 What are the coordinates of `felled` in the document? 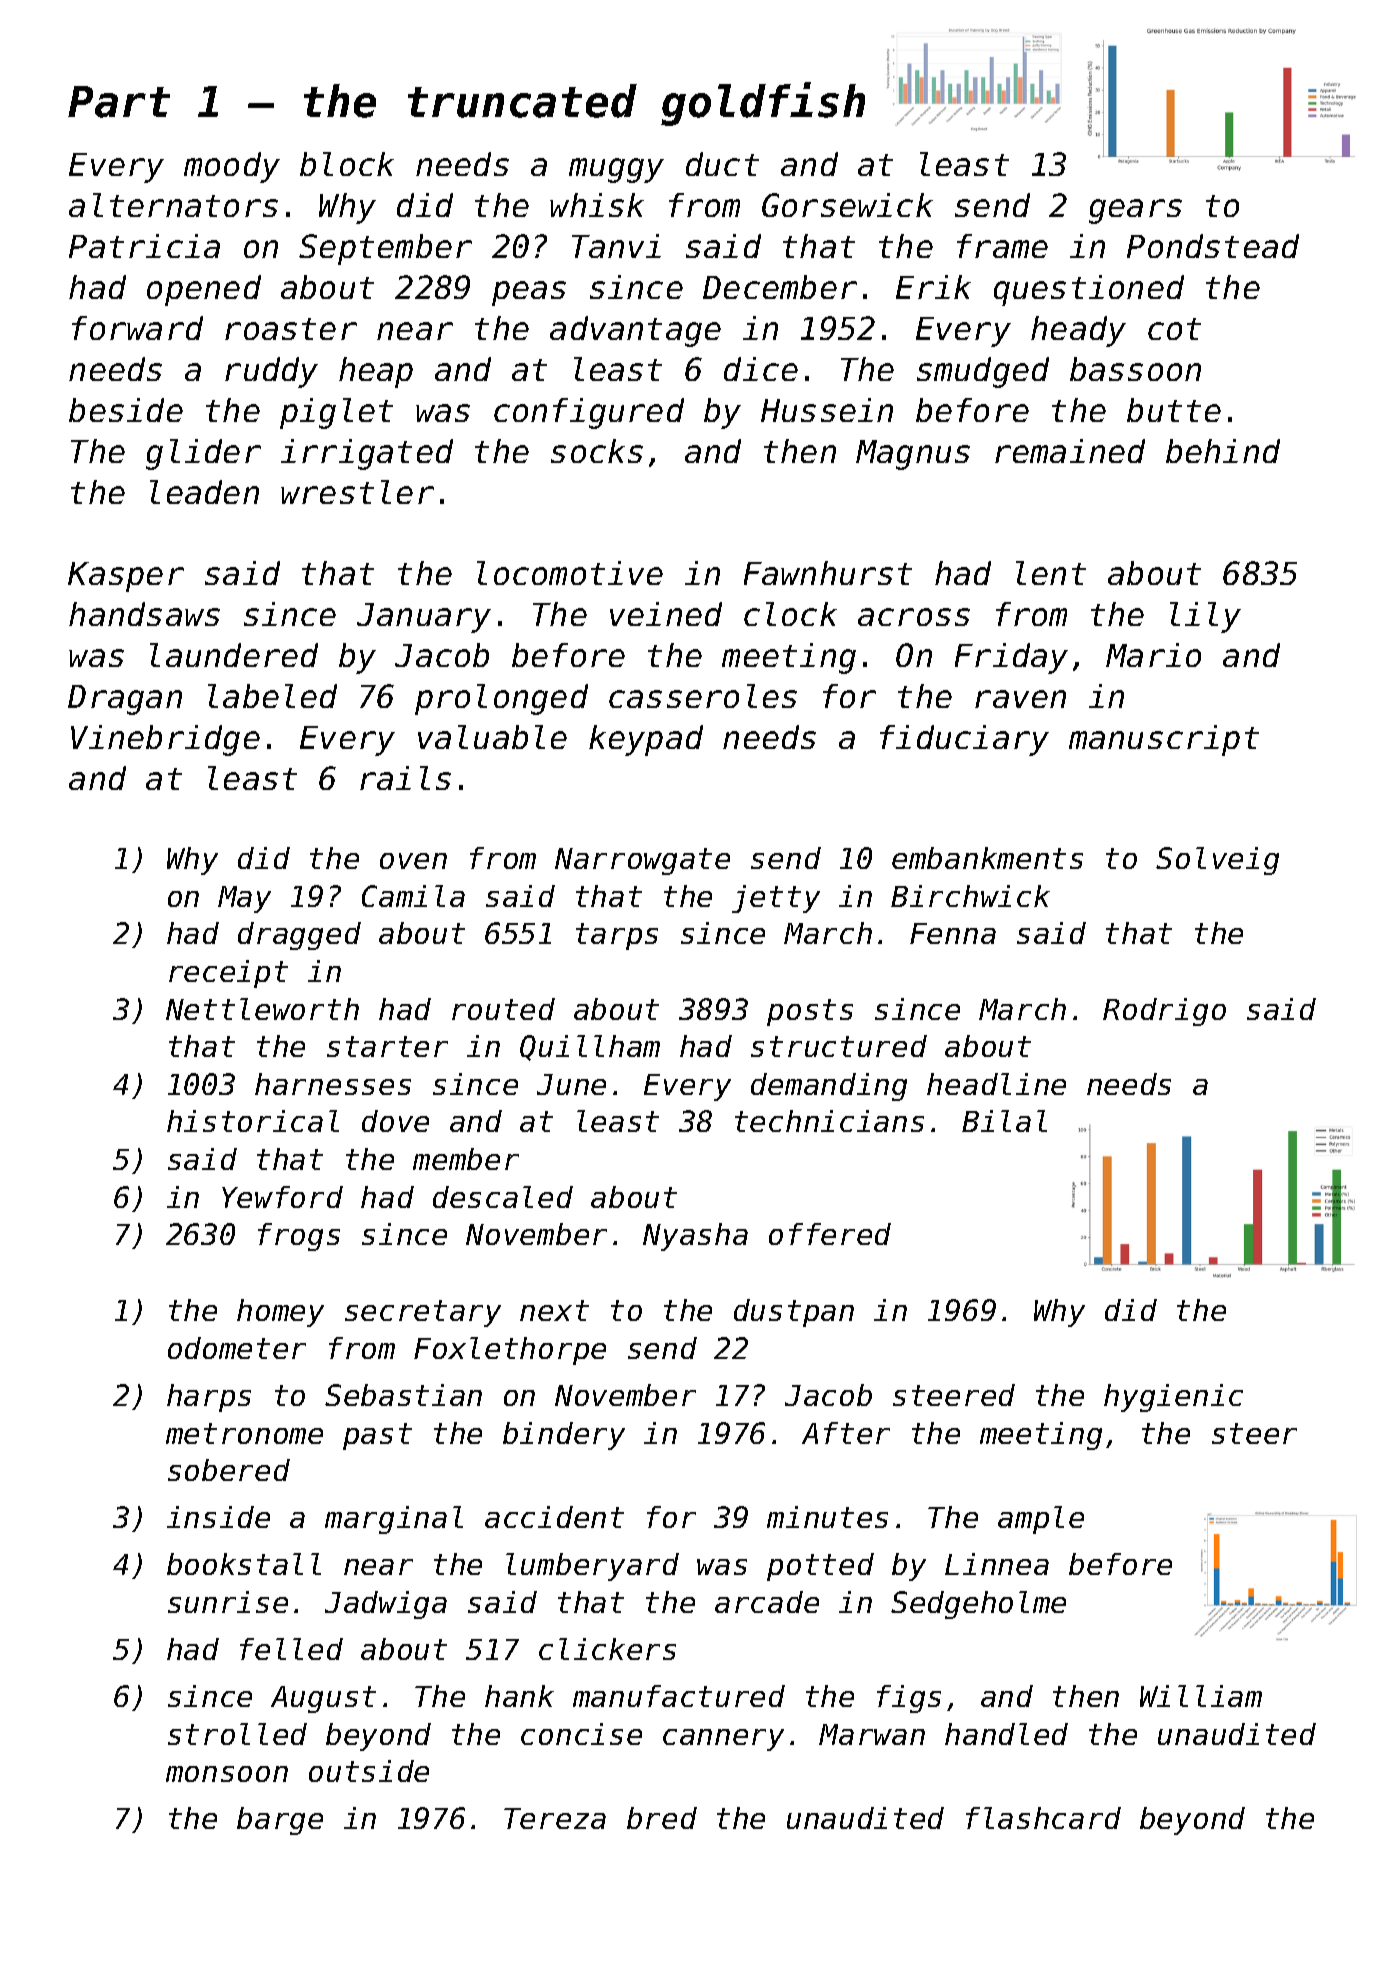 It's located at (291, 1649).
